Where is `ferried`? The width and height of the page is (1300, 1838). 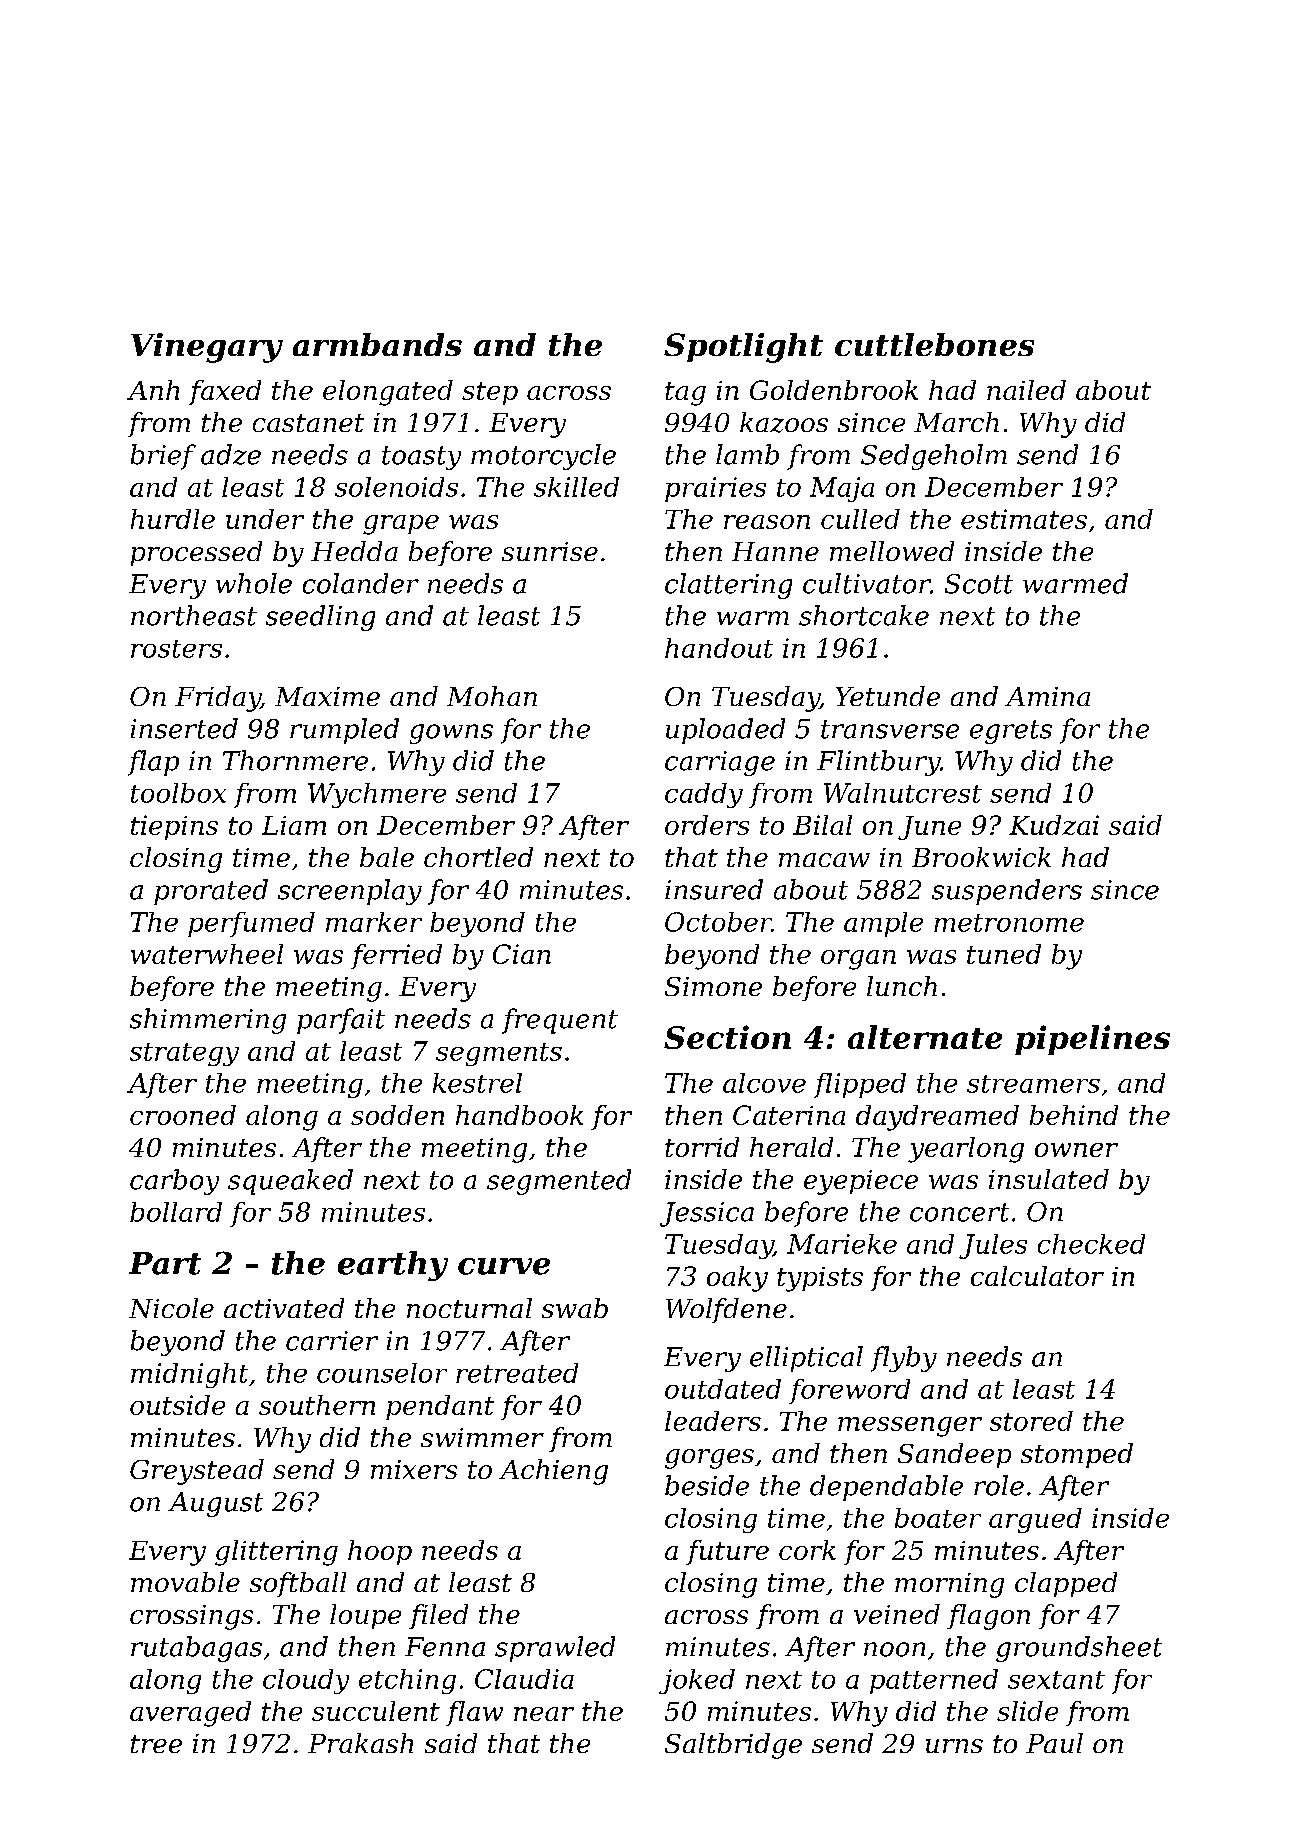
ferried is located at coordinates (396, 956).
